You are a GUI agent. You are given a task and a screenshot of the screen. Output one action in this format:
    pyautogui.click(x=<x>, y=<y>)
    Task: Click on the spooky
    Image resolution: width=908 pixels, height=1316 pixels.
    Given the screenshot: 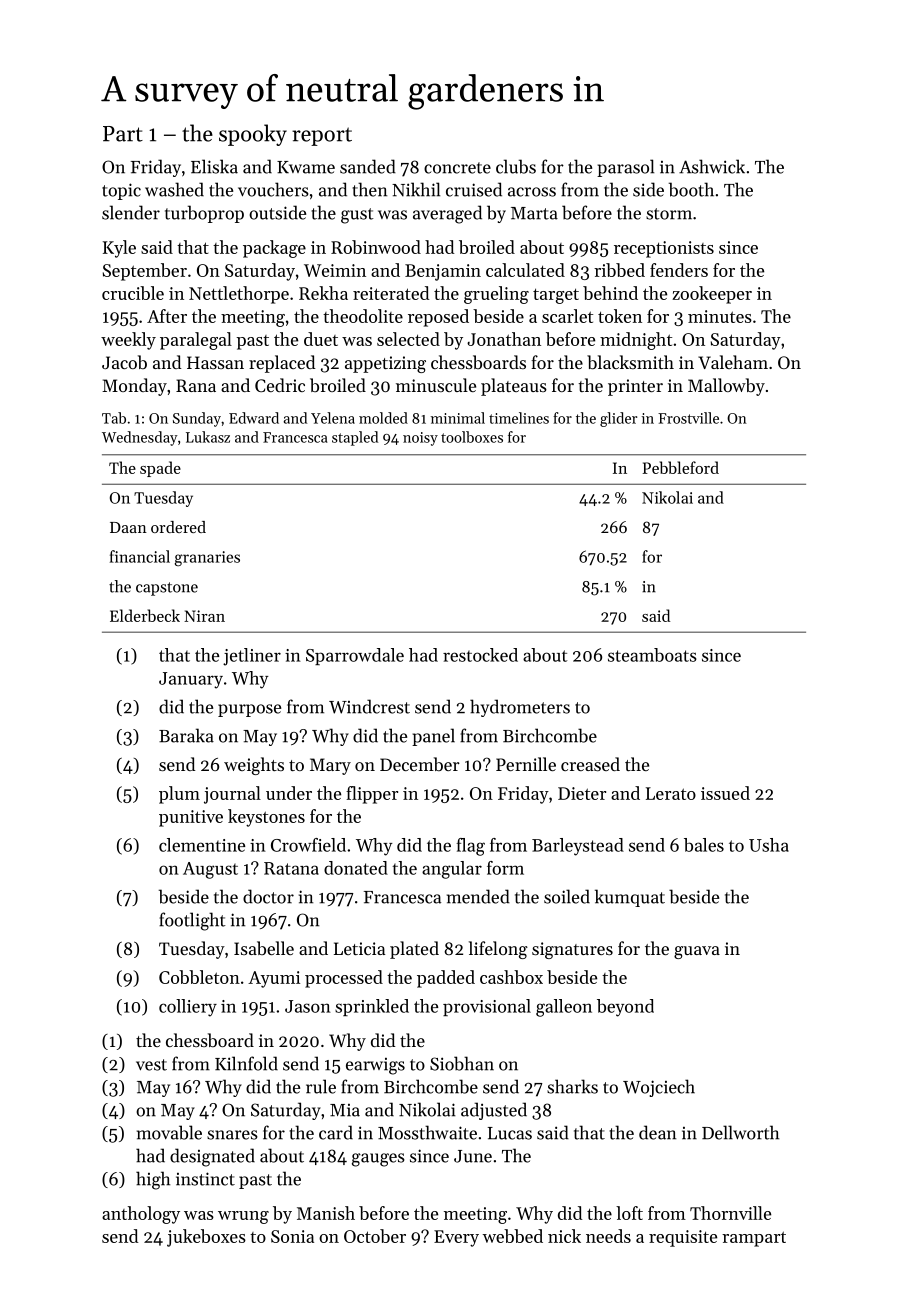 What is the action you would take?
    pyautogui.click(x=253, y=135)
